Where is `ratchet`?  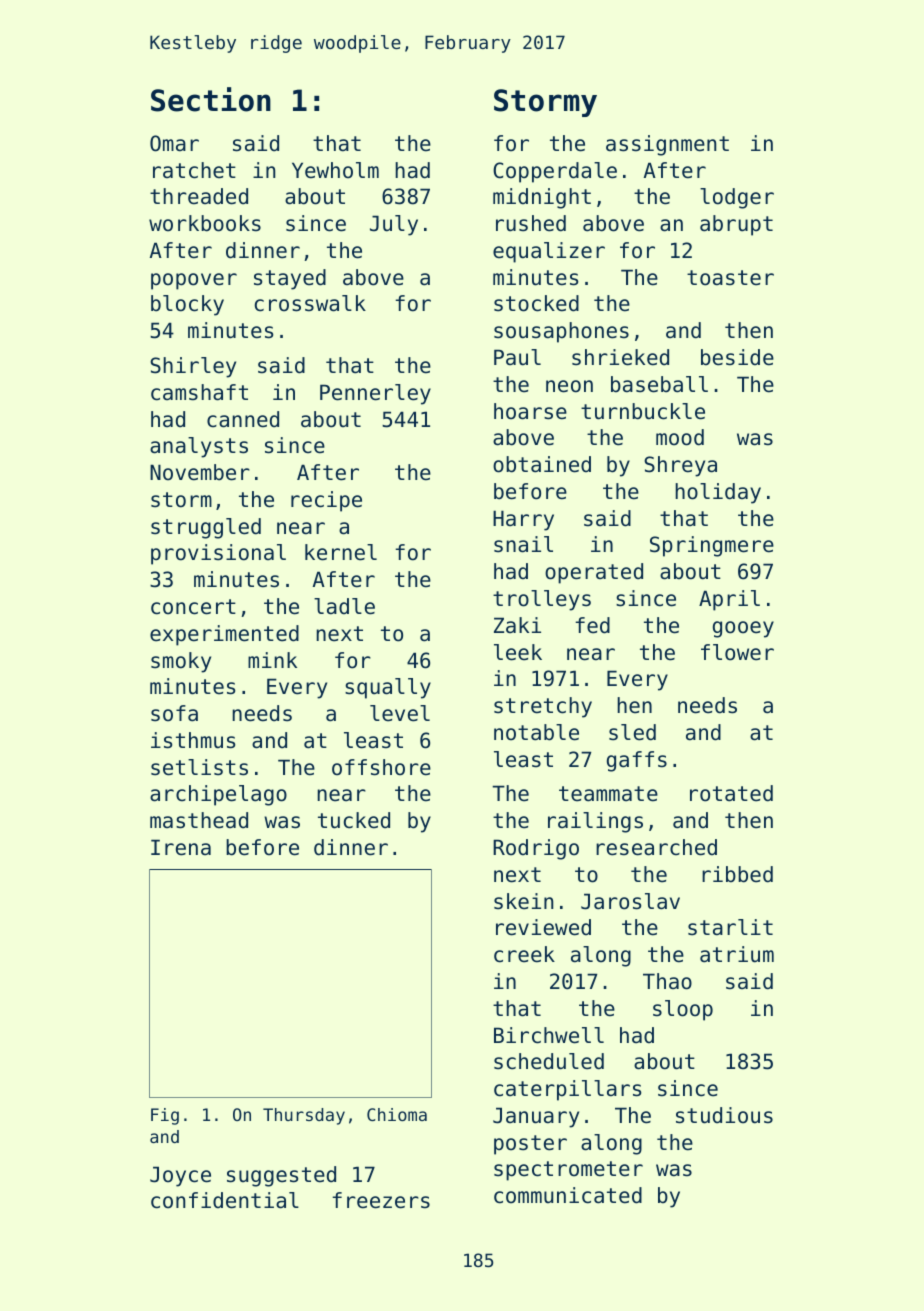
ratchet is located at coordinates (194, 170).
